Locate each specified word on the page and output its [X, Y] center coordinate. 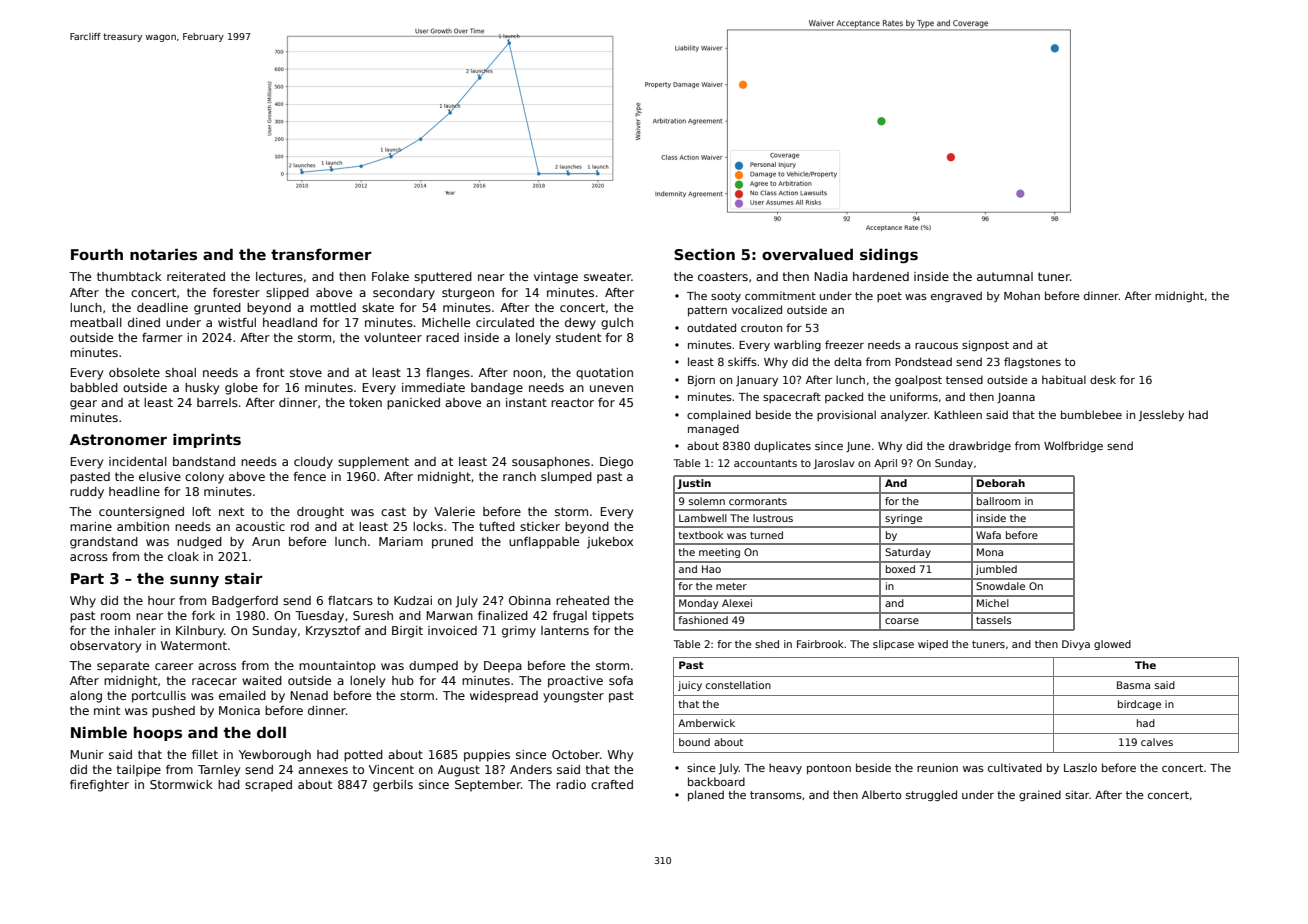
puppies [487, 756]
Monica [239, 710]
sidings [889, 255]
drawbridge [980, 447]
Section [704, 254]
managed [713, 430]
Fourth [97, 254]
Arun [266, 541]
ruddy [87, 493]
